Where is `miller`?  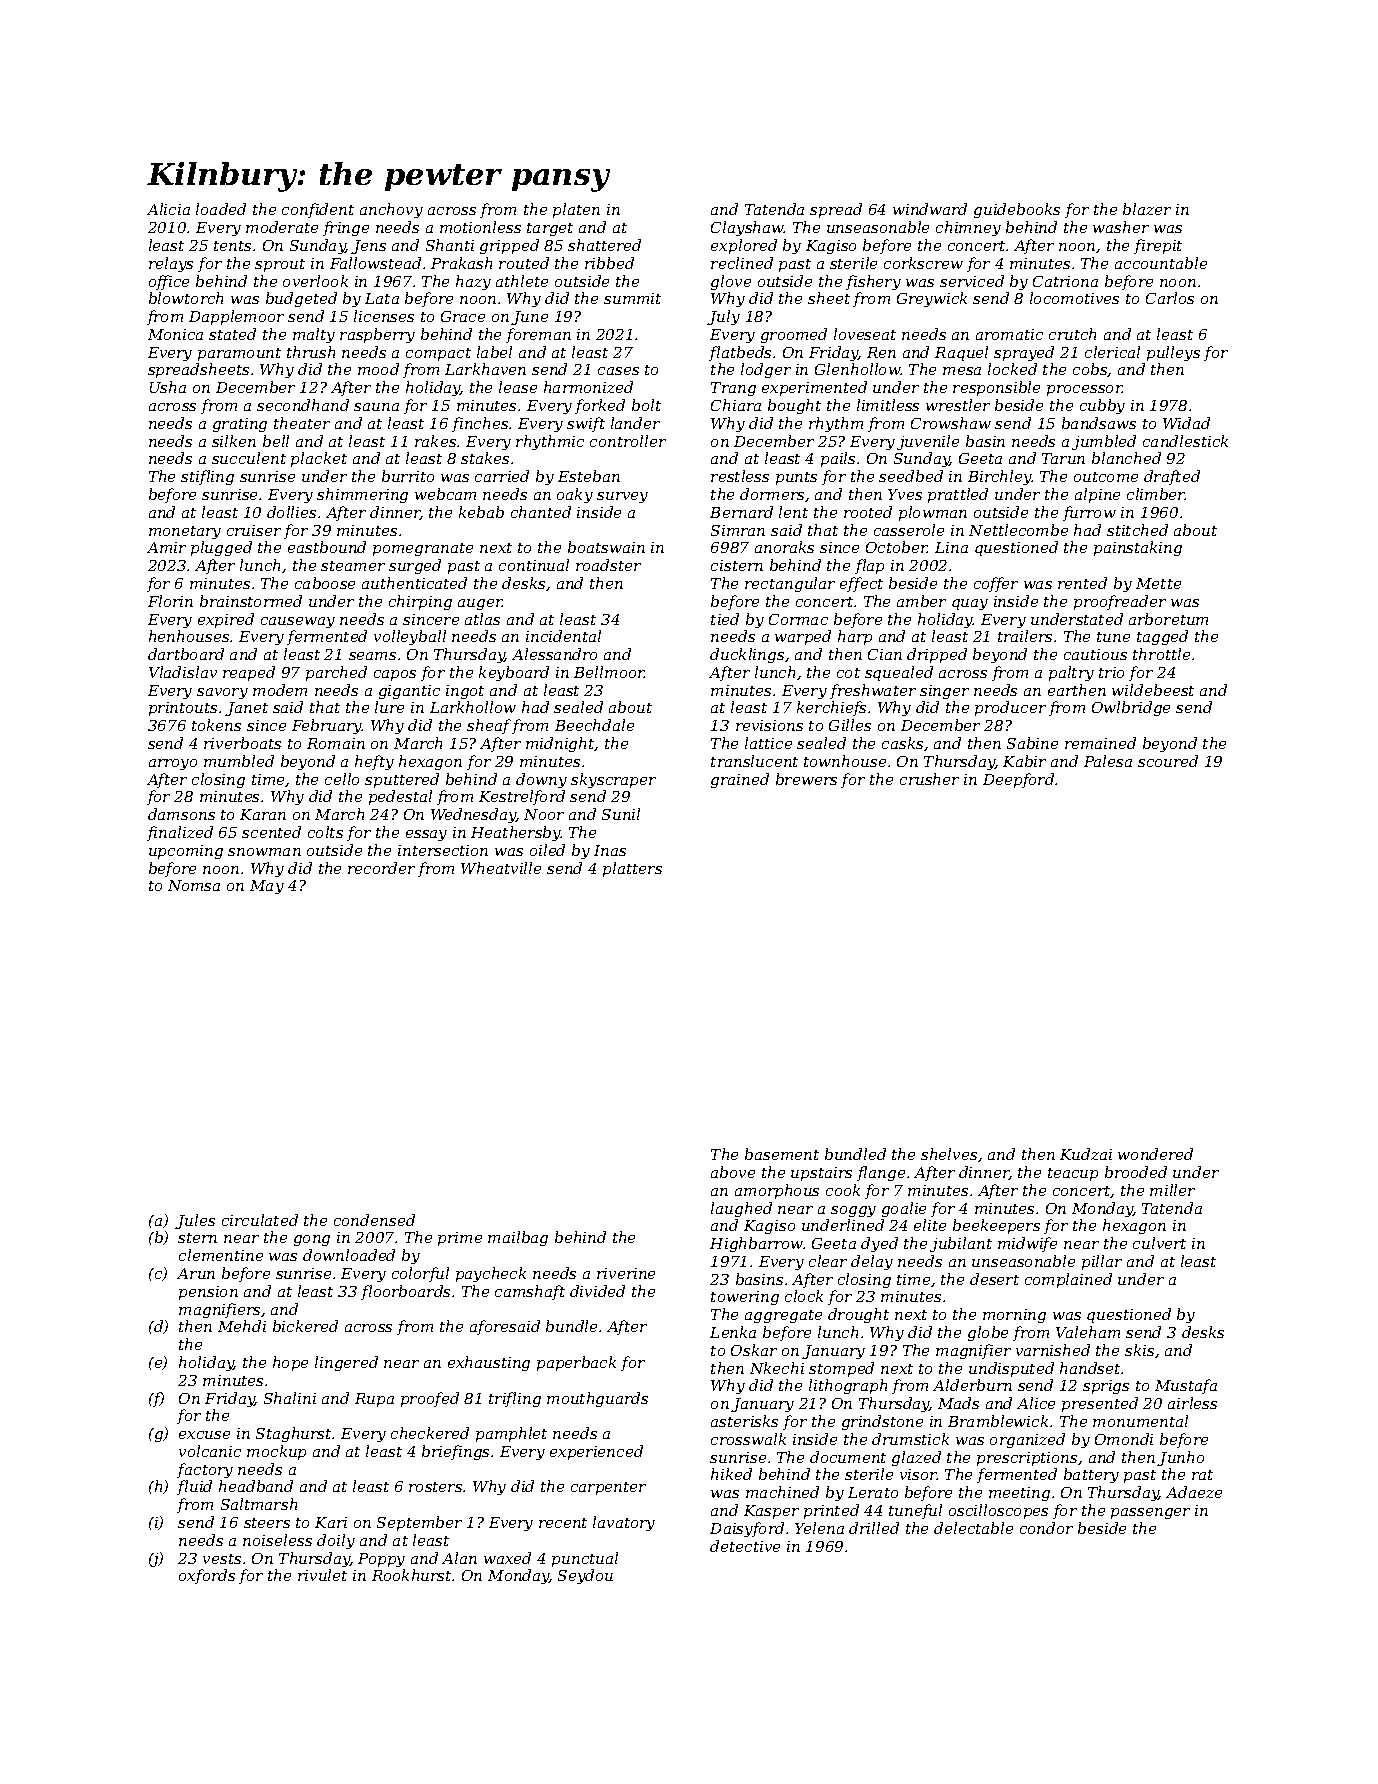
miller is located at coordinates (1172, 1190).
